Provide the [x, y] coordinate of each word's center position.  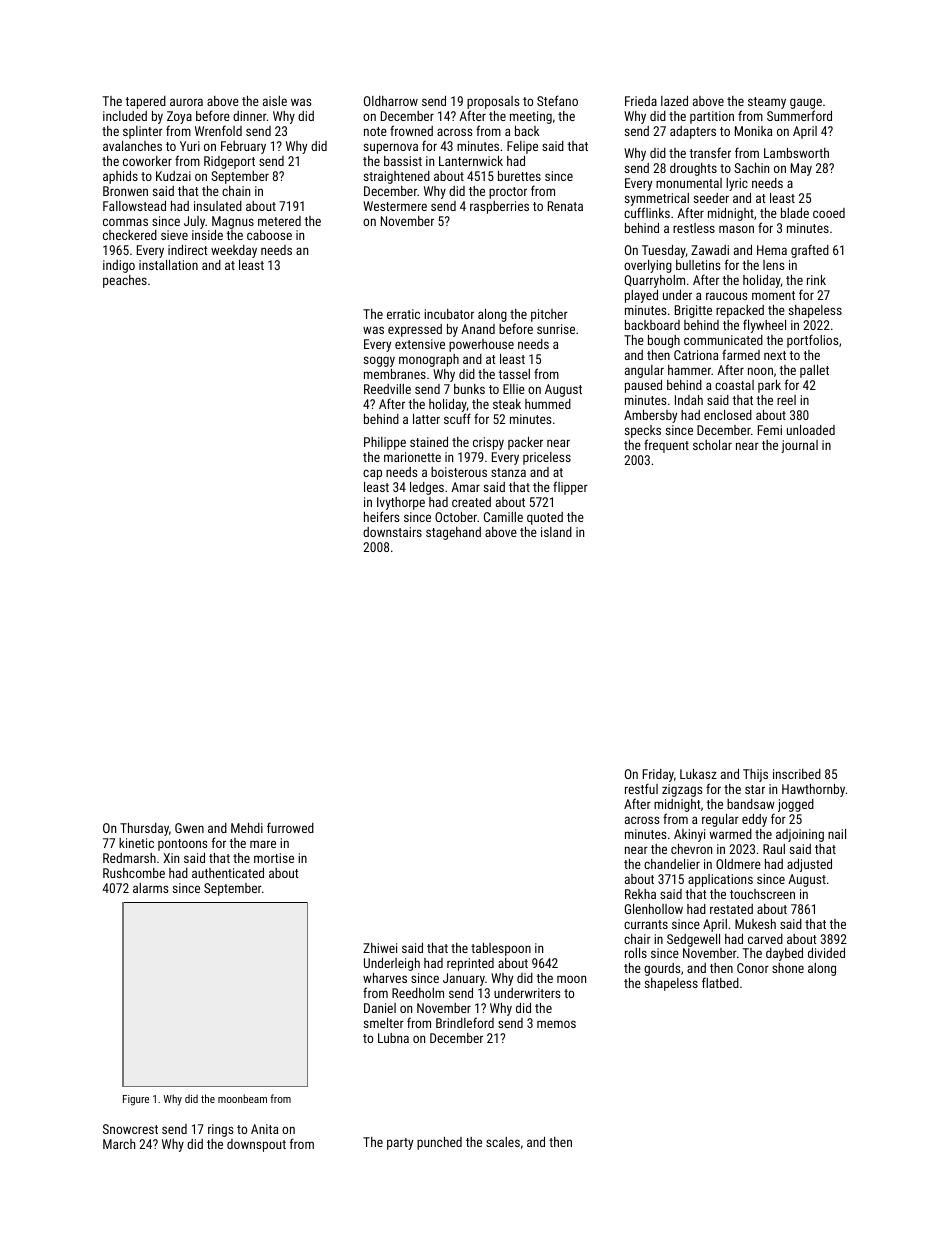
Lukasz [698, 774]
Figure [136, 1100]
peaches [125, 281]
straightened [397, 177]
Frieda [641, 101]
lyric [737, 184]
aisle [275, 101]
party [400, 1144]
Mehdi [247, 828]
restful [641, 788]
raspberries [499, 207]
